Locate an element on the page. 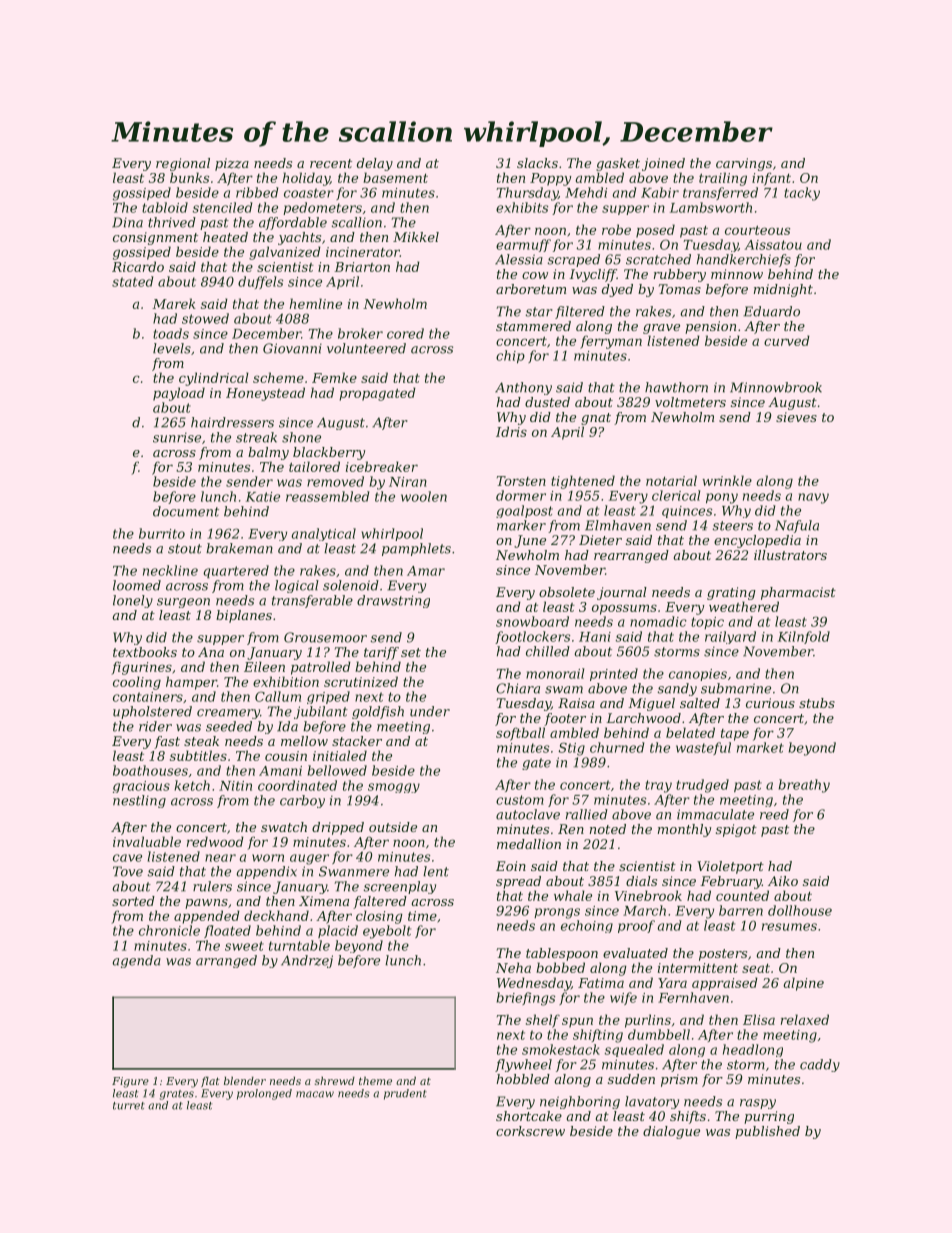 The width and height of the image is (952, 1233). turret is located at coordinates (129, 1106).
